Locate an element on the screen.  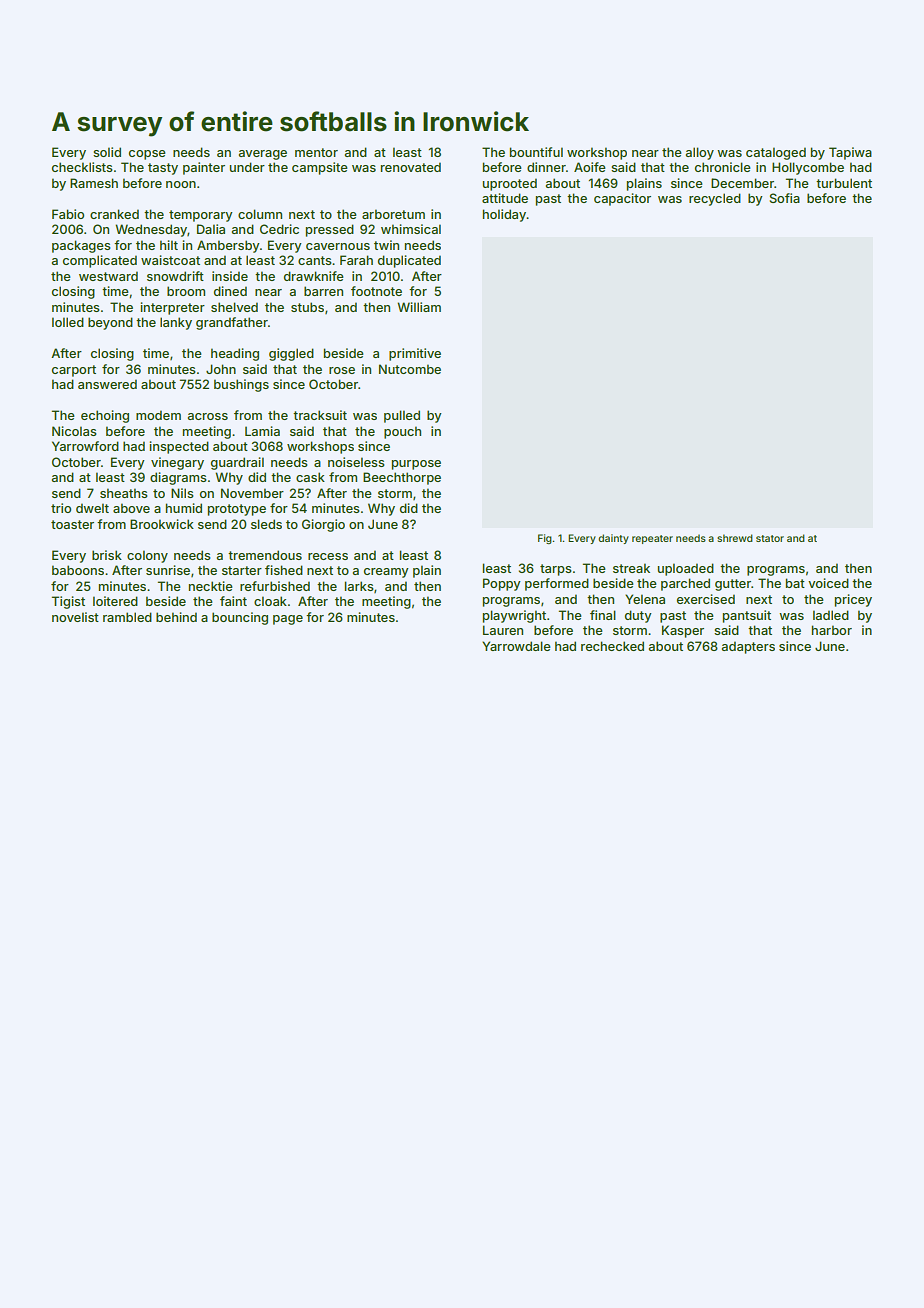
carport is located at coordinates (74, 371).
